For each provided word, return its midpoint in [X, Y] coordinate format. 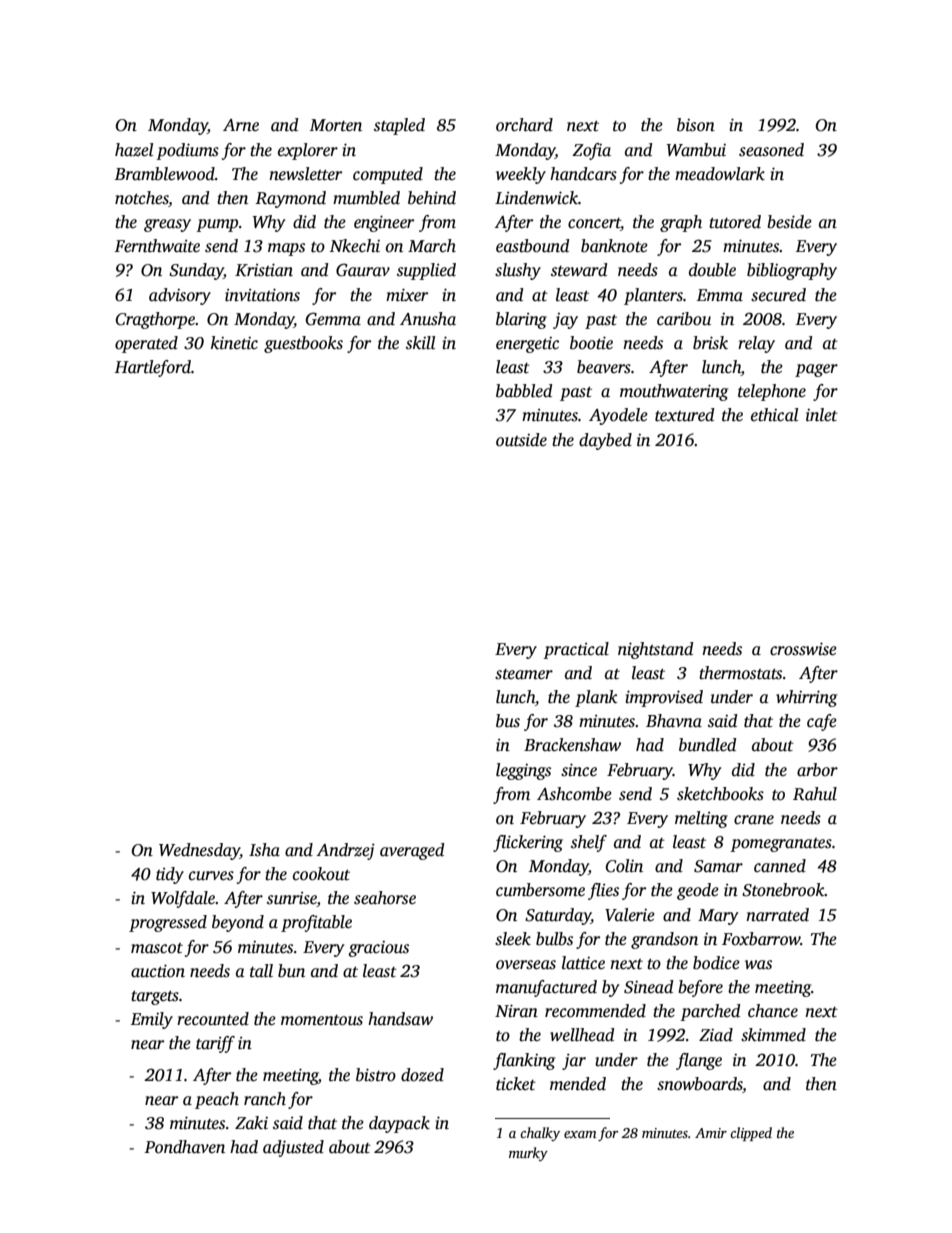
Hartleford [152, 368]
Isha [264, 850]
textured [685, 415]
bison [696, 125]
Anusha [428, 319]
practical [576, 650]
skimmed [773, 1035]
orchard [524, 125]
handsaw [400, 1019]
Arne [241, 125]
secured [778, 295]
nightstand [656, 650]
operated [146, 344]
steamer [524, 674]
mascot [157, 948]
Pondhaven [184, 1147]
